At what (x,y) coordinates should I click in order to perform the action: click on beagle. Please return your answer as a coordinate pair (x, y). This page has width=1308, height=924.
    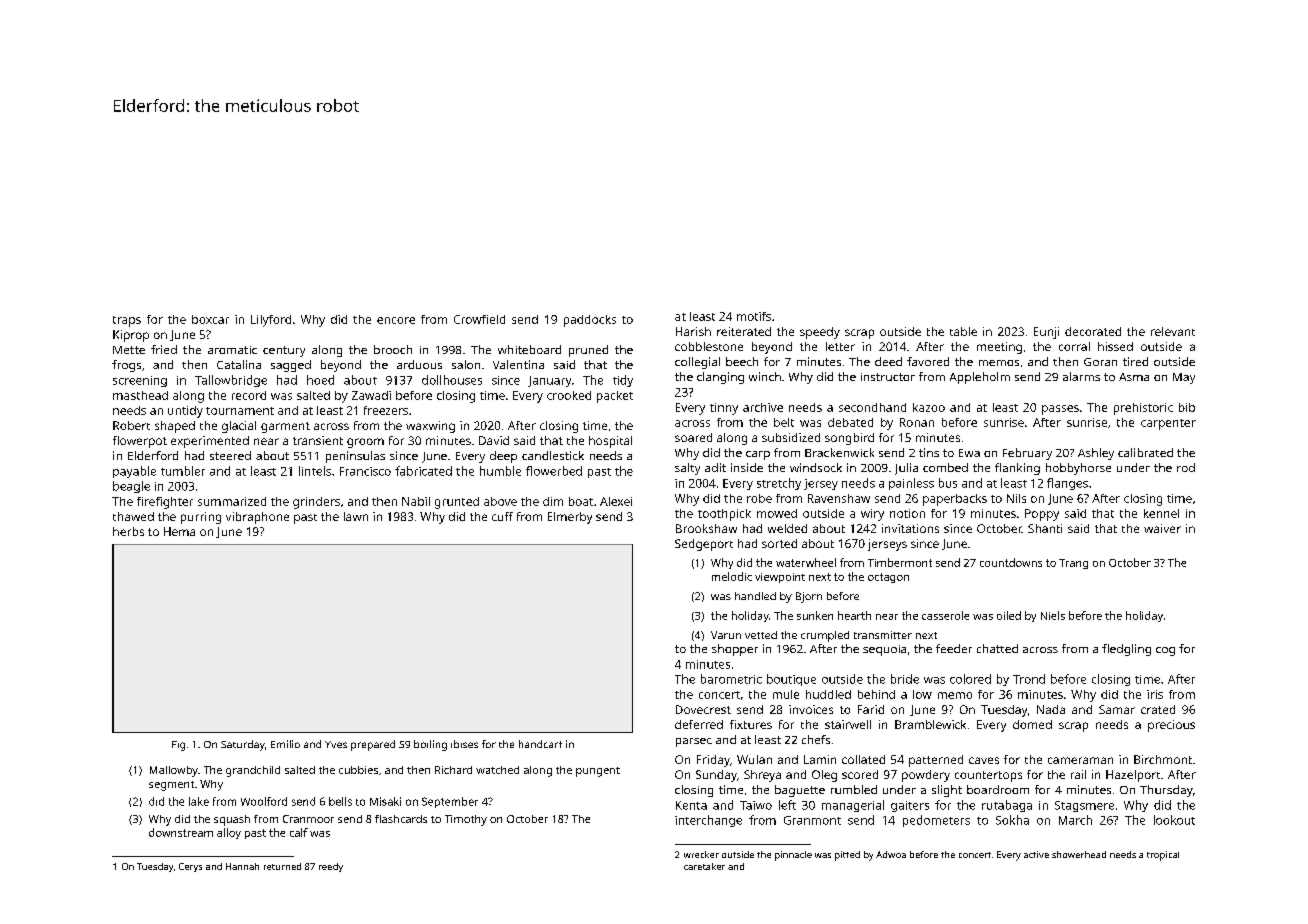
    Looking at the image, I should click on (131, 487).
